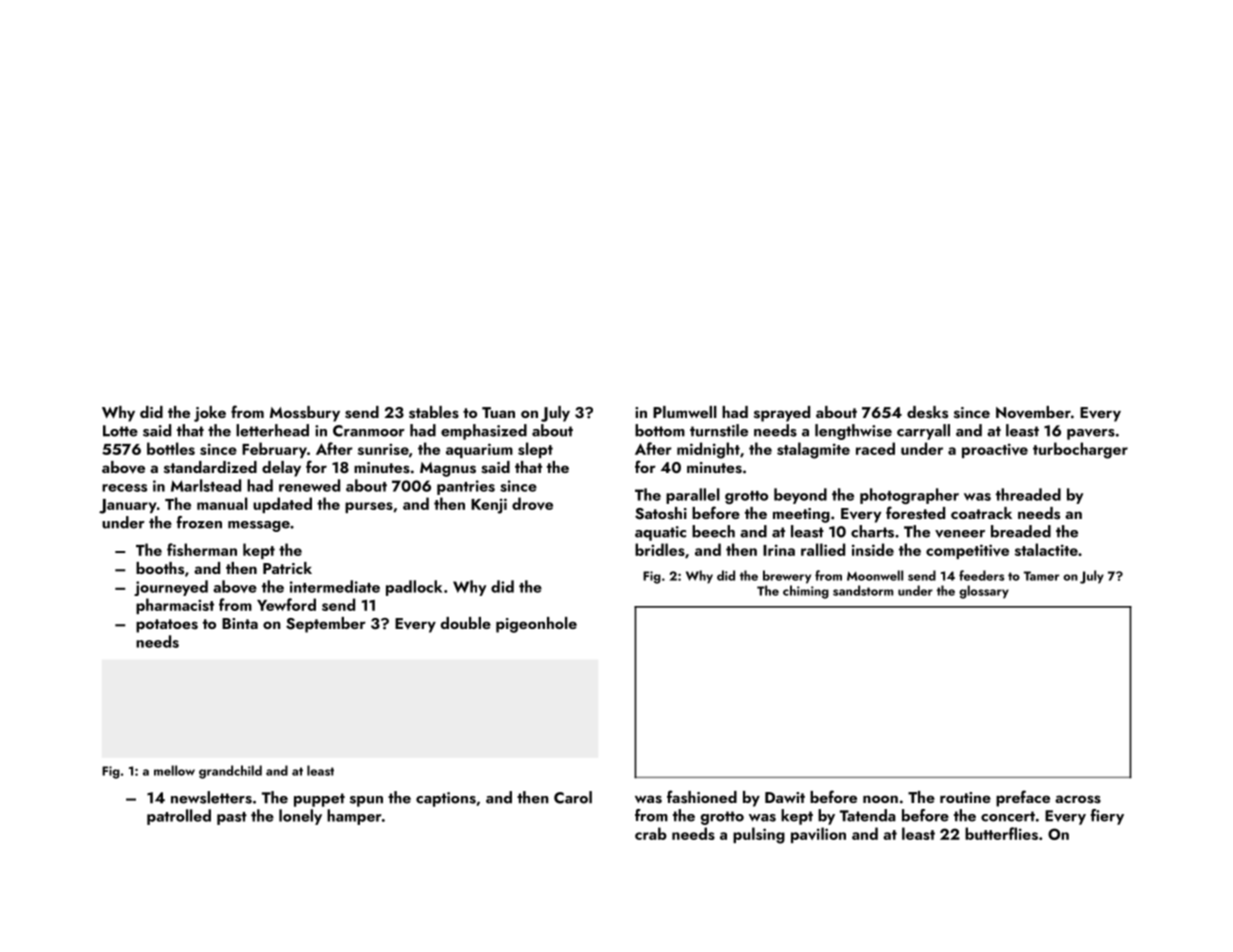 Image resolution: width=1233 pixels, height=952 pixels. What do you see at coordinates (199, 522) in the screenshot?
I see `frozen` at bounding box center [199, 522].
